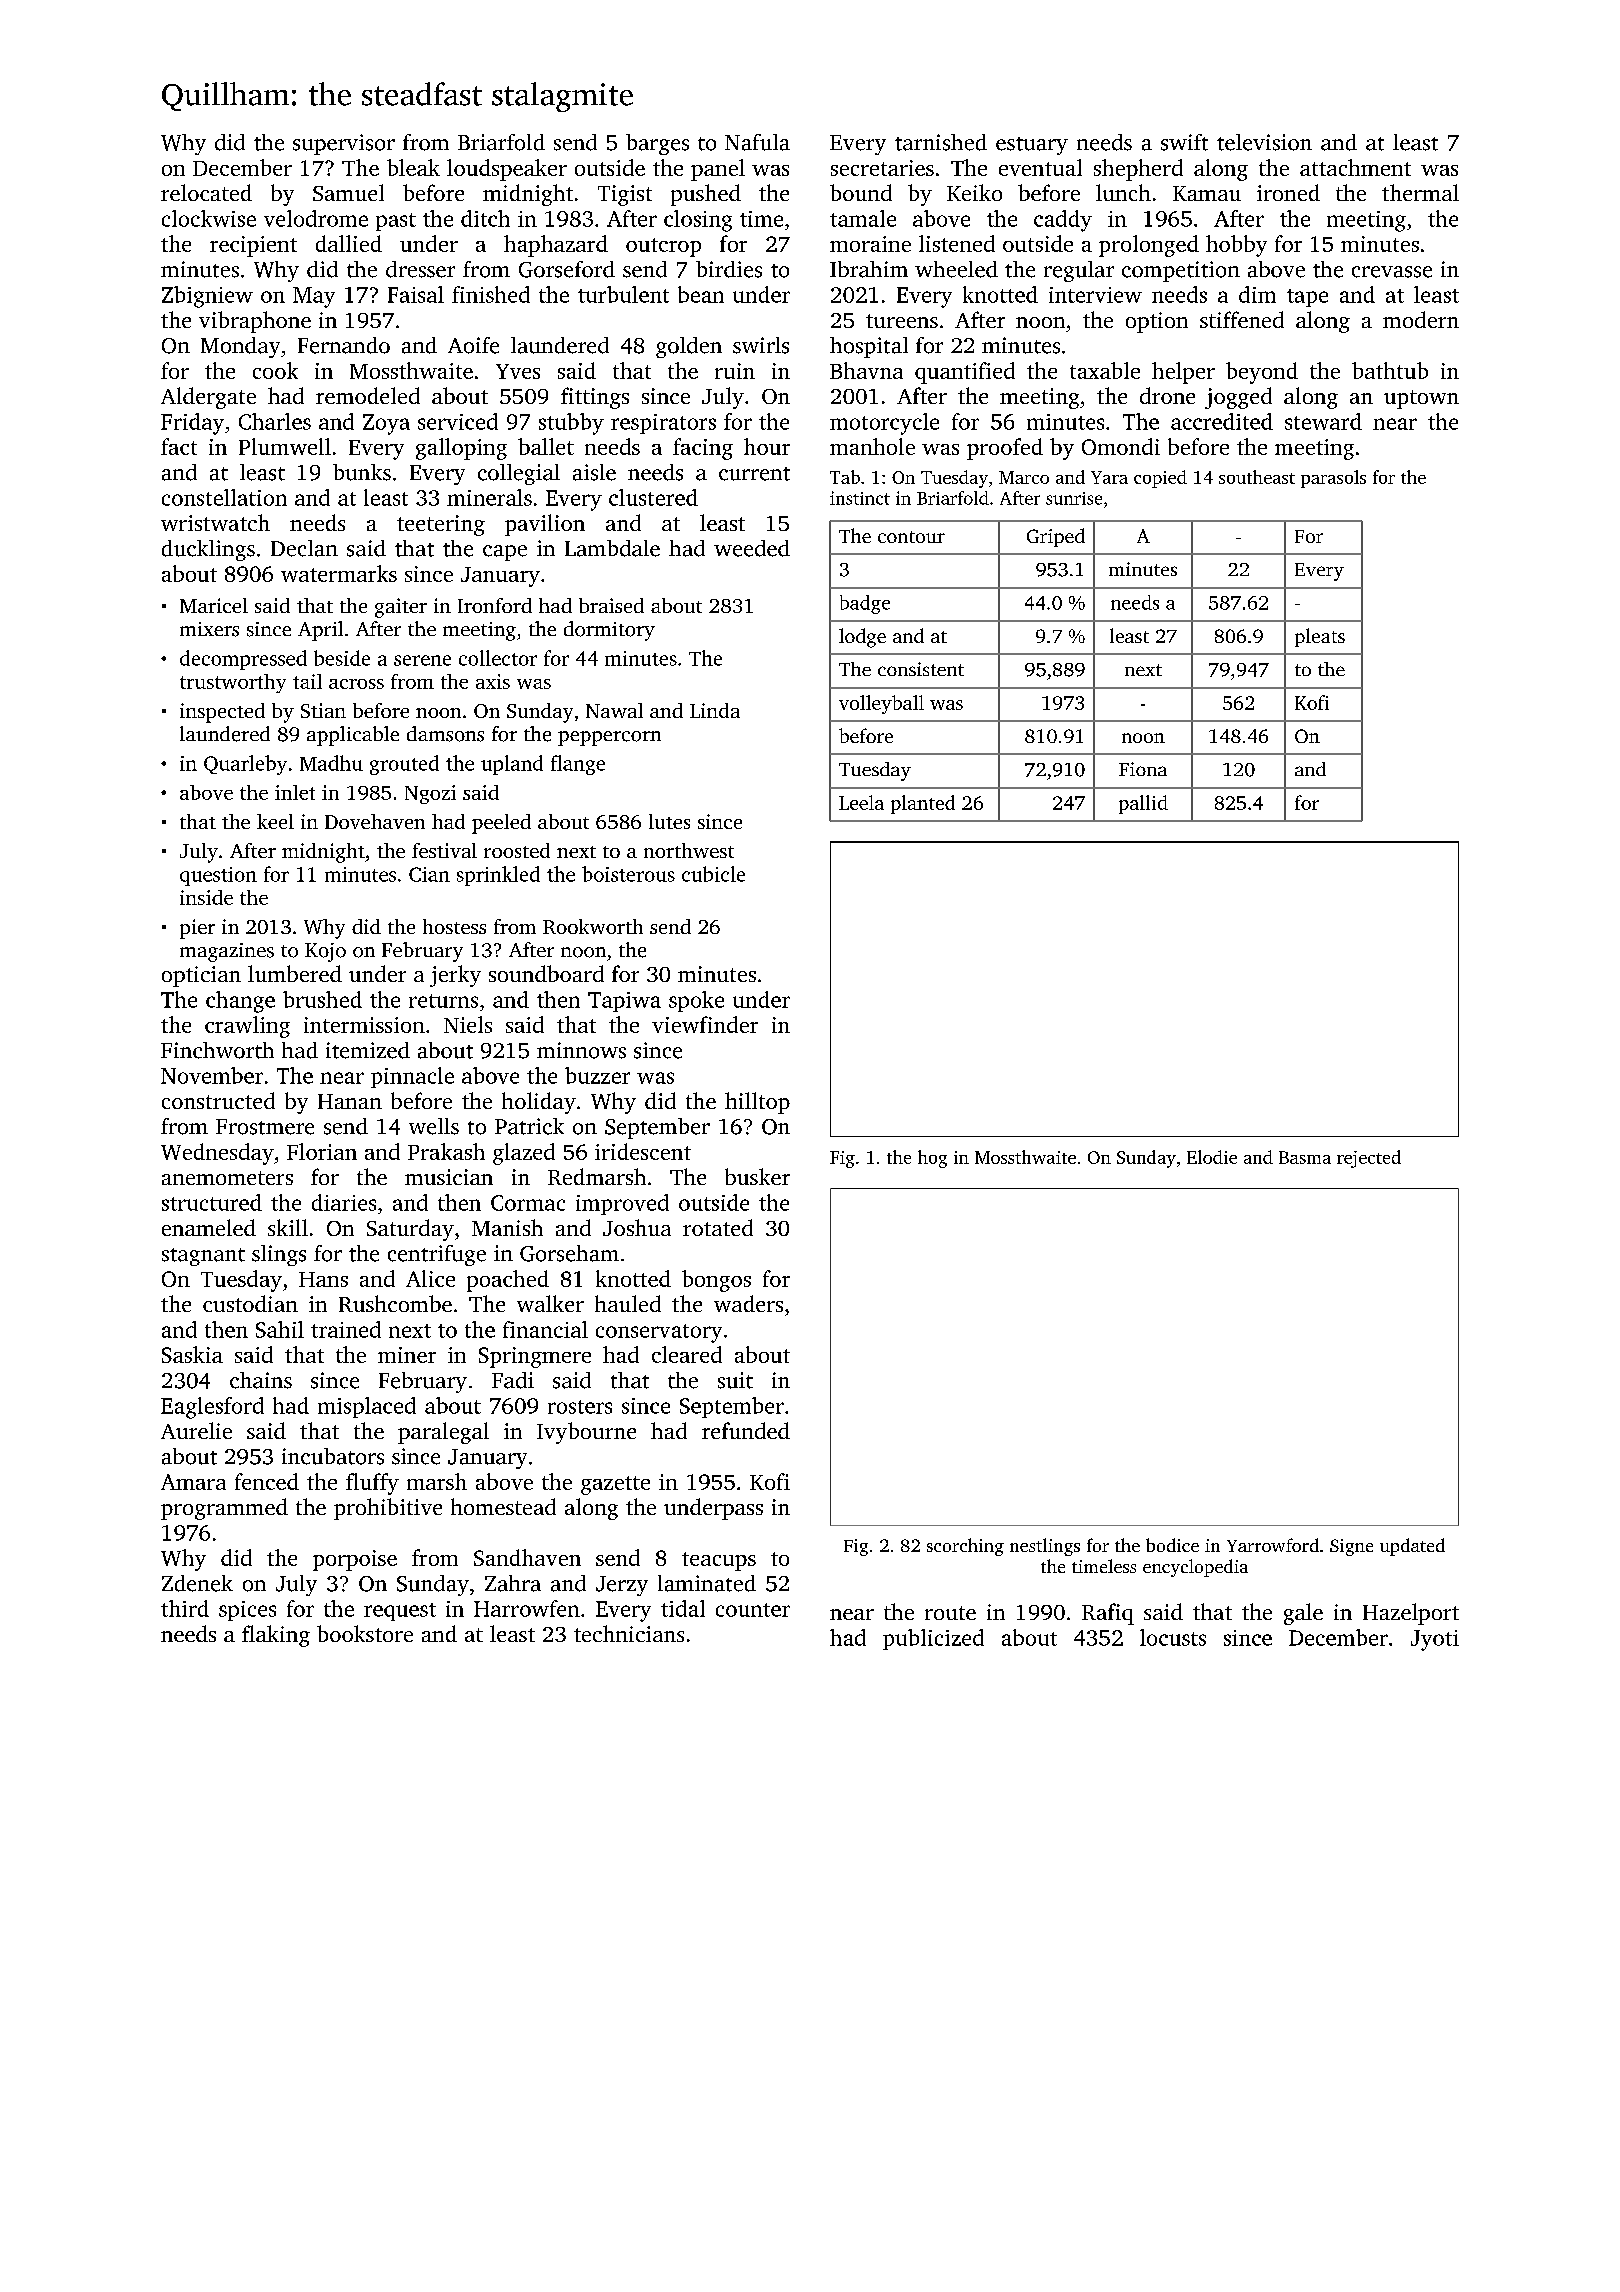 The image size is (1620, 2292). I want to click on galloping, so click(461, 449).
